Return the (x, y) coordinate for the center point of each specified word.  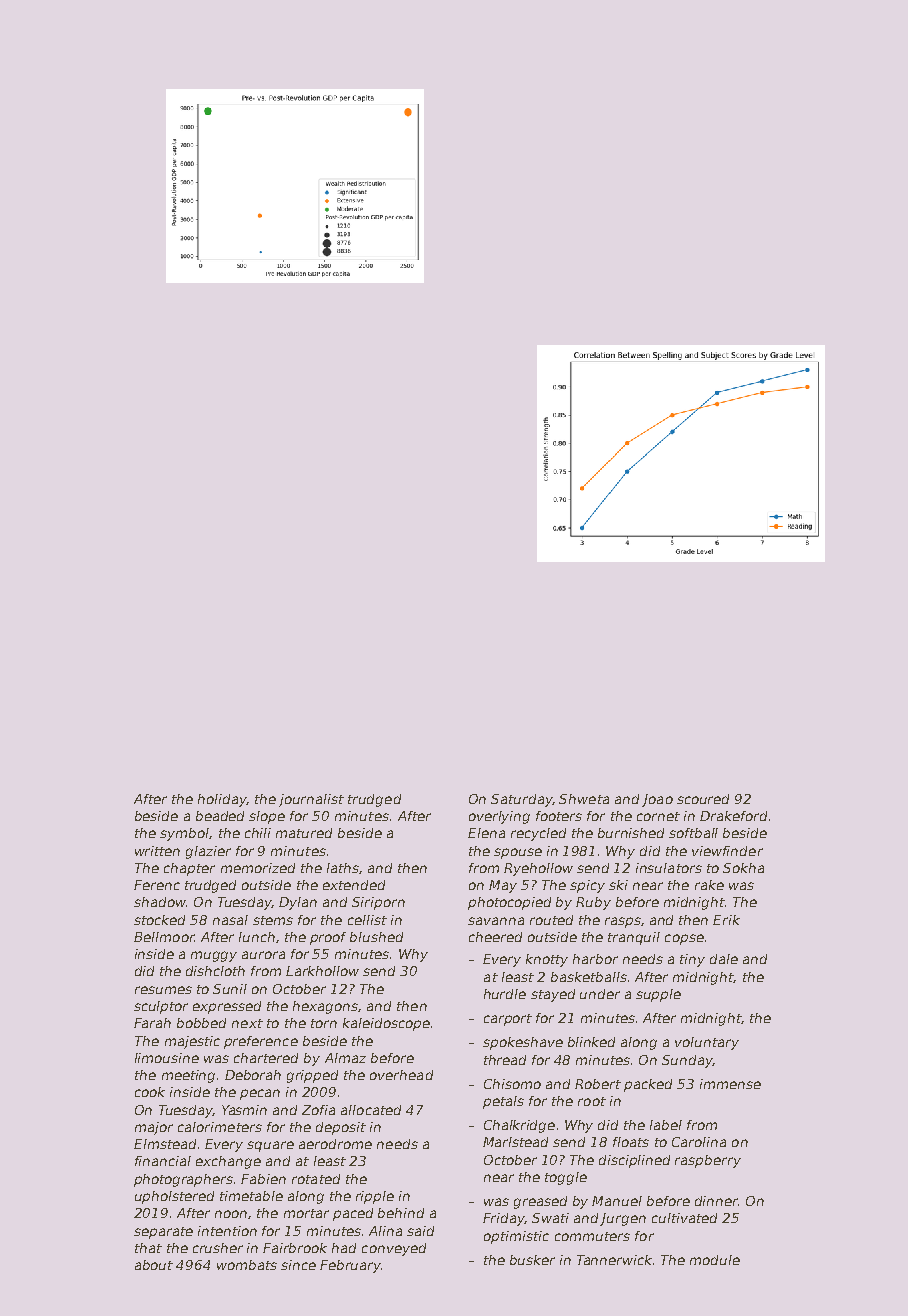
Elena (486, 833)
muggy (214, 956)
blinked (591, 1042)
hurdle (505, 994)
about (154, 1265)
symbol (184, 834)
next (247, 1023)
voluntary (707, 1043)
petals (503, 1102)
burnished (631, 833)
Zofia (318, 1110)
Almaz (345, 1058)
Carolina (699, 1142)
